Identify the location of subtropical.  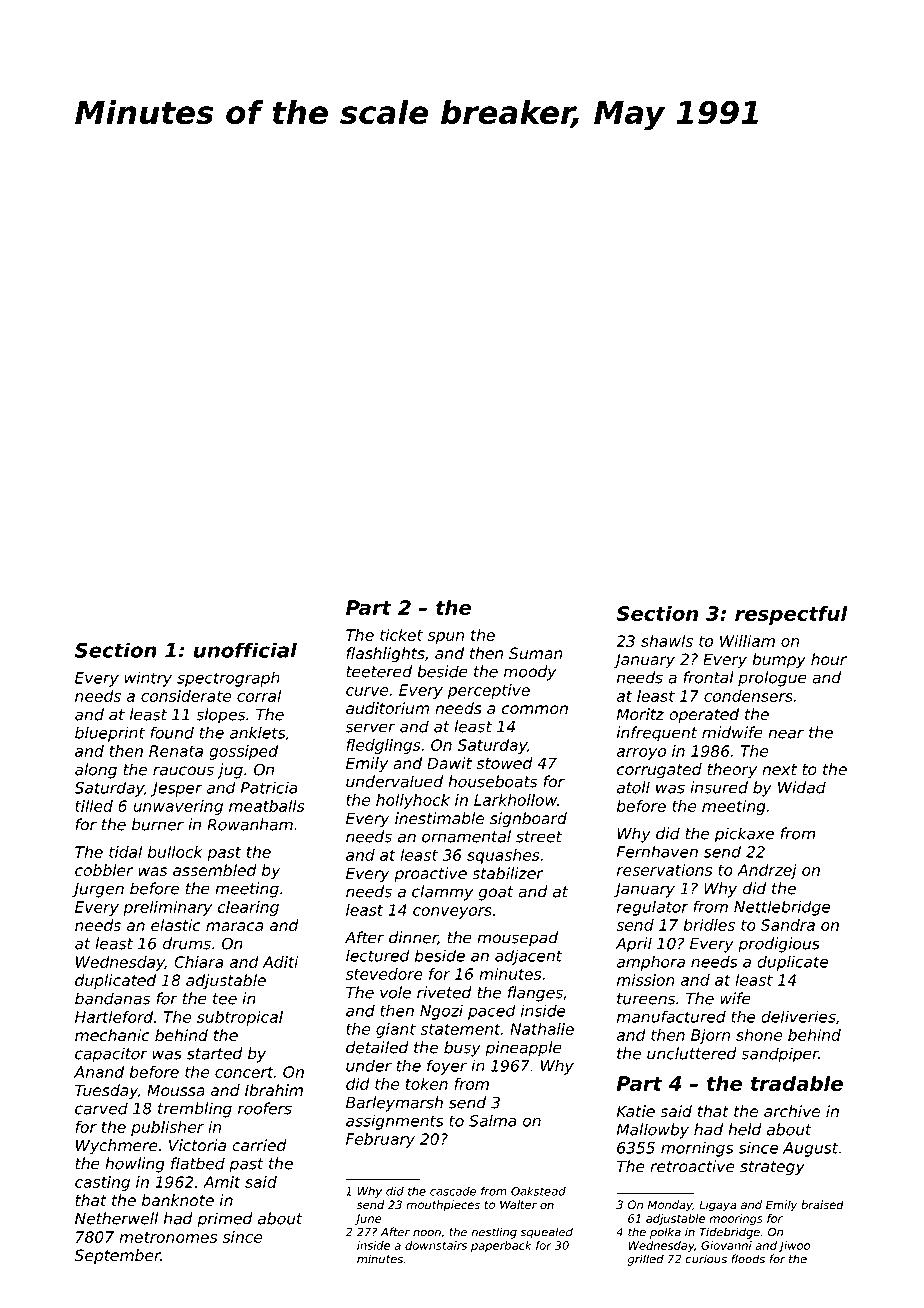
(240, 1018).
